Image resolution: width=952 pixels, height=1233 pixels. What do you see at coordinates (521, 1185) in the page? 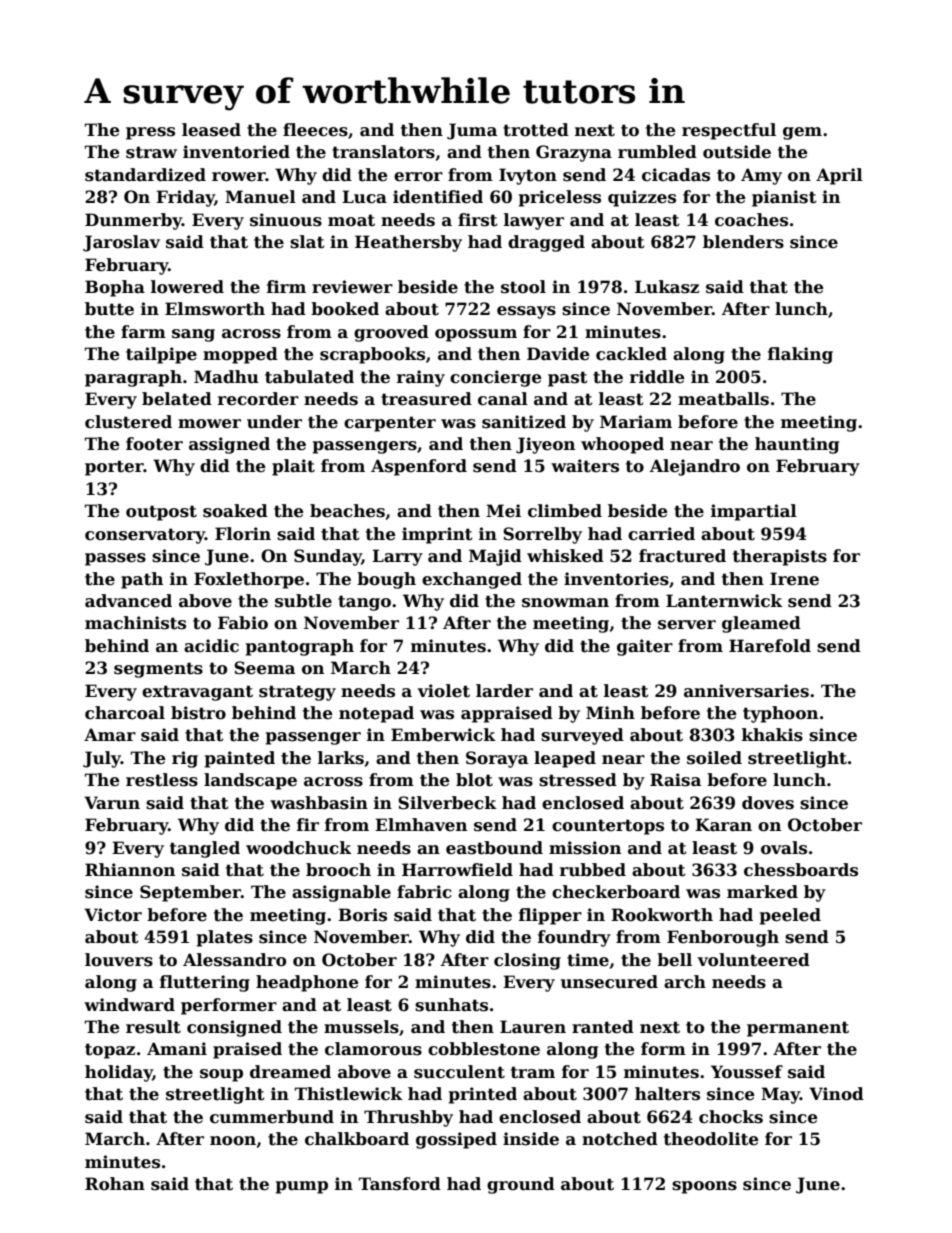
I see `ground` at bounding box center [521, 1185].
